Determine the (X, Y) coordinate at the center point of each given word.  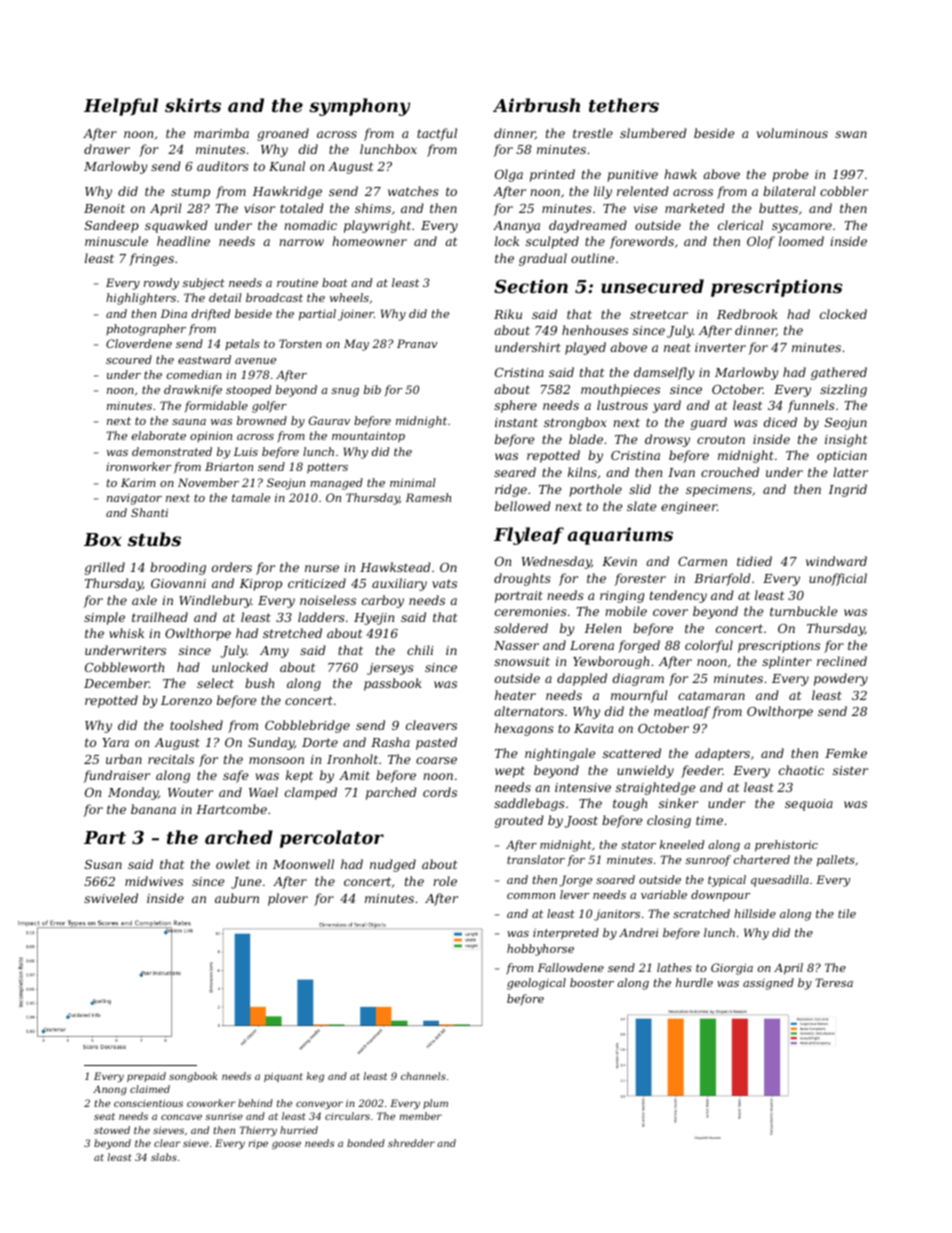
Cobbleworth (124, 667)
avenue (255, 361)
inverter (720, 347)
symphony (359, 107)
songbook (193, 1077)
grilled (105, 568)
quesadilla (780, 881)
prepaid (146, 1077)
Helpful (121, 107)
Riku (508, 314)
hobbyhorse (540, 950)
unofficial (838, 579)
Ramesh (428, 497)
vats (444, 583)
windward (836, 561)
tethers (624, 105)
